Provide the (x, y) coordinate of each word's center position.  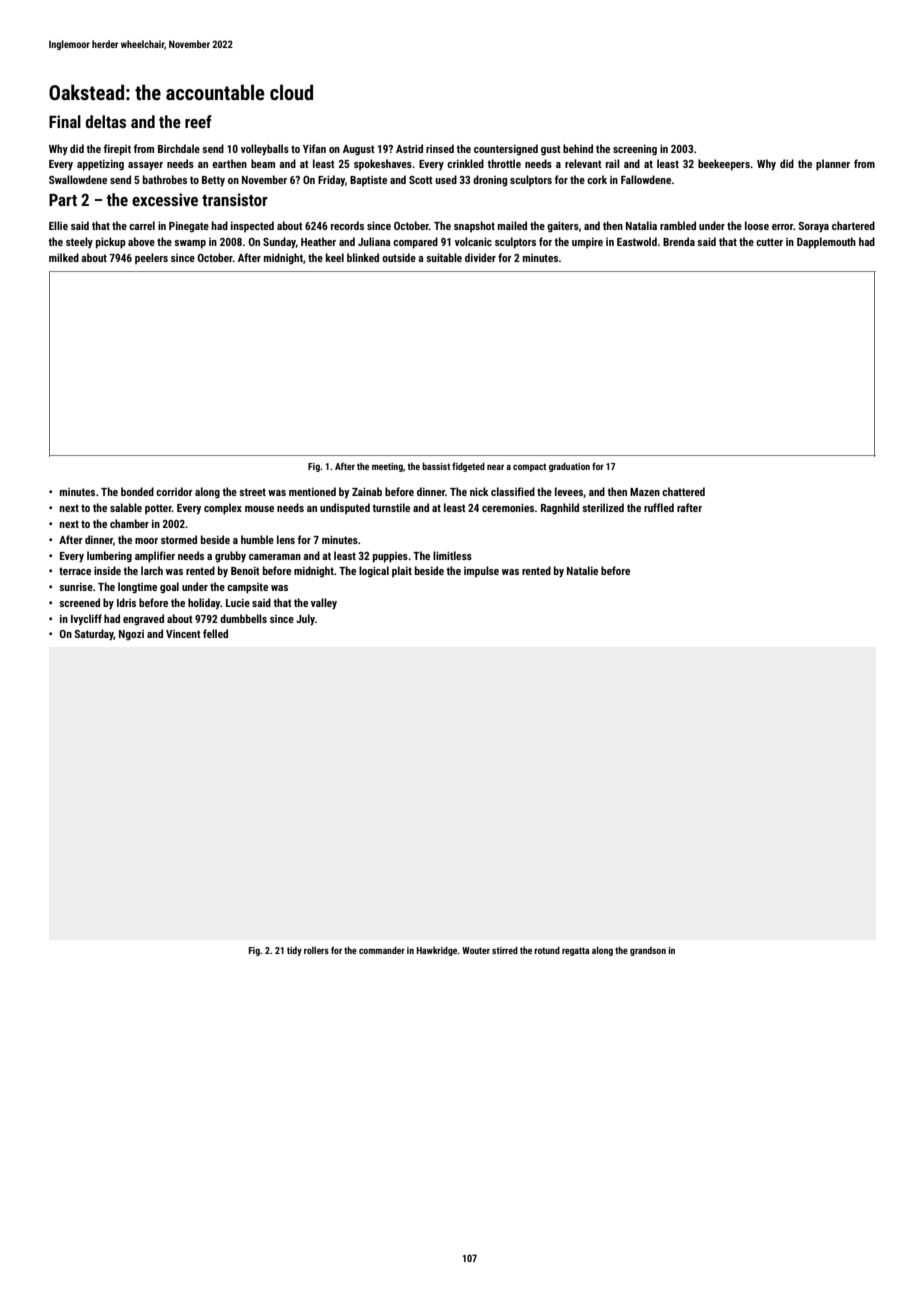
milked (64, 257)
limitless (452, 555)
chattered (683, 491)
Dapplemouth (826, 243)
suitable (444, 257)
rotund (547, 950)
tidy (294, 951)
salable (126, 507)
